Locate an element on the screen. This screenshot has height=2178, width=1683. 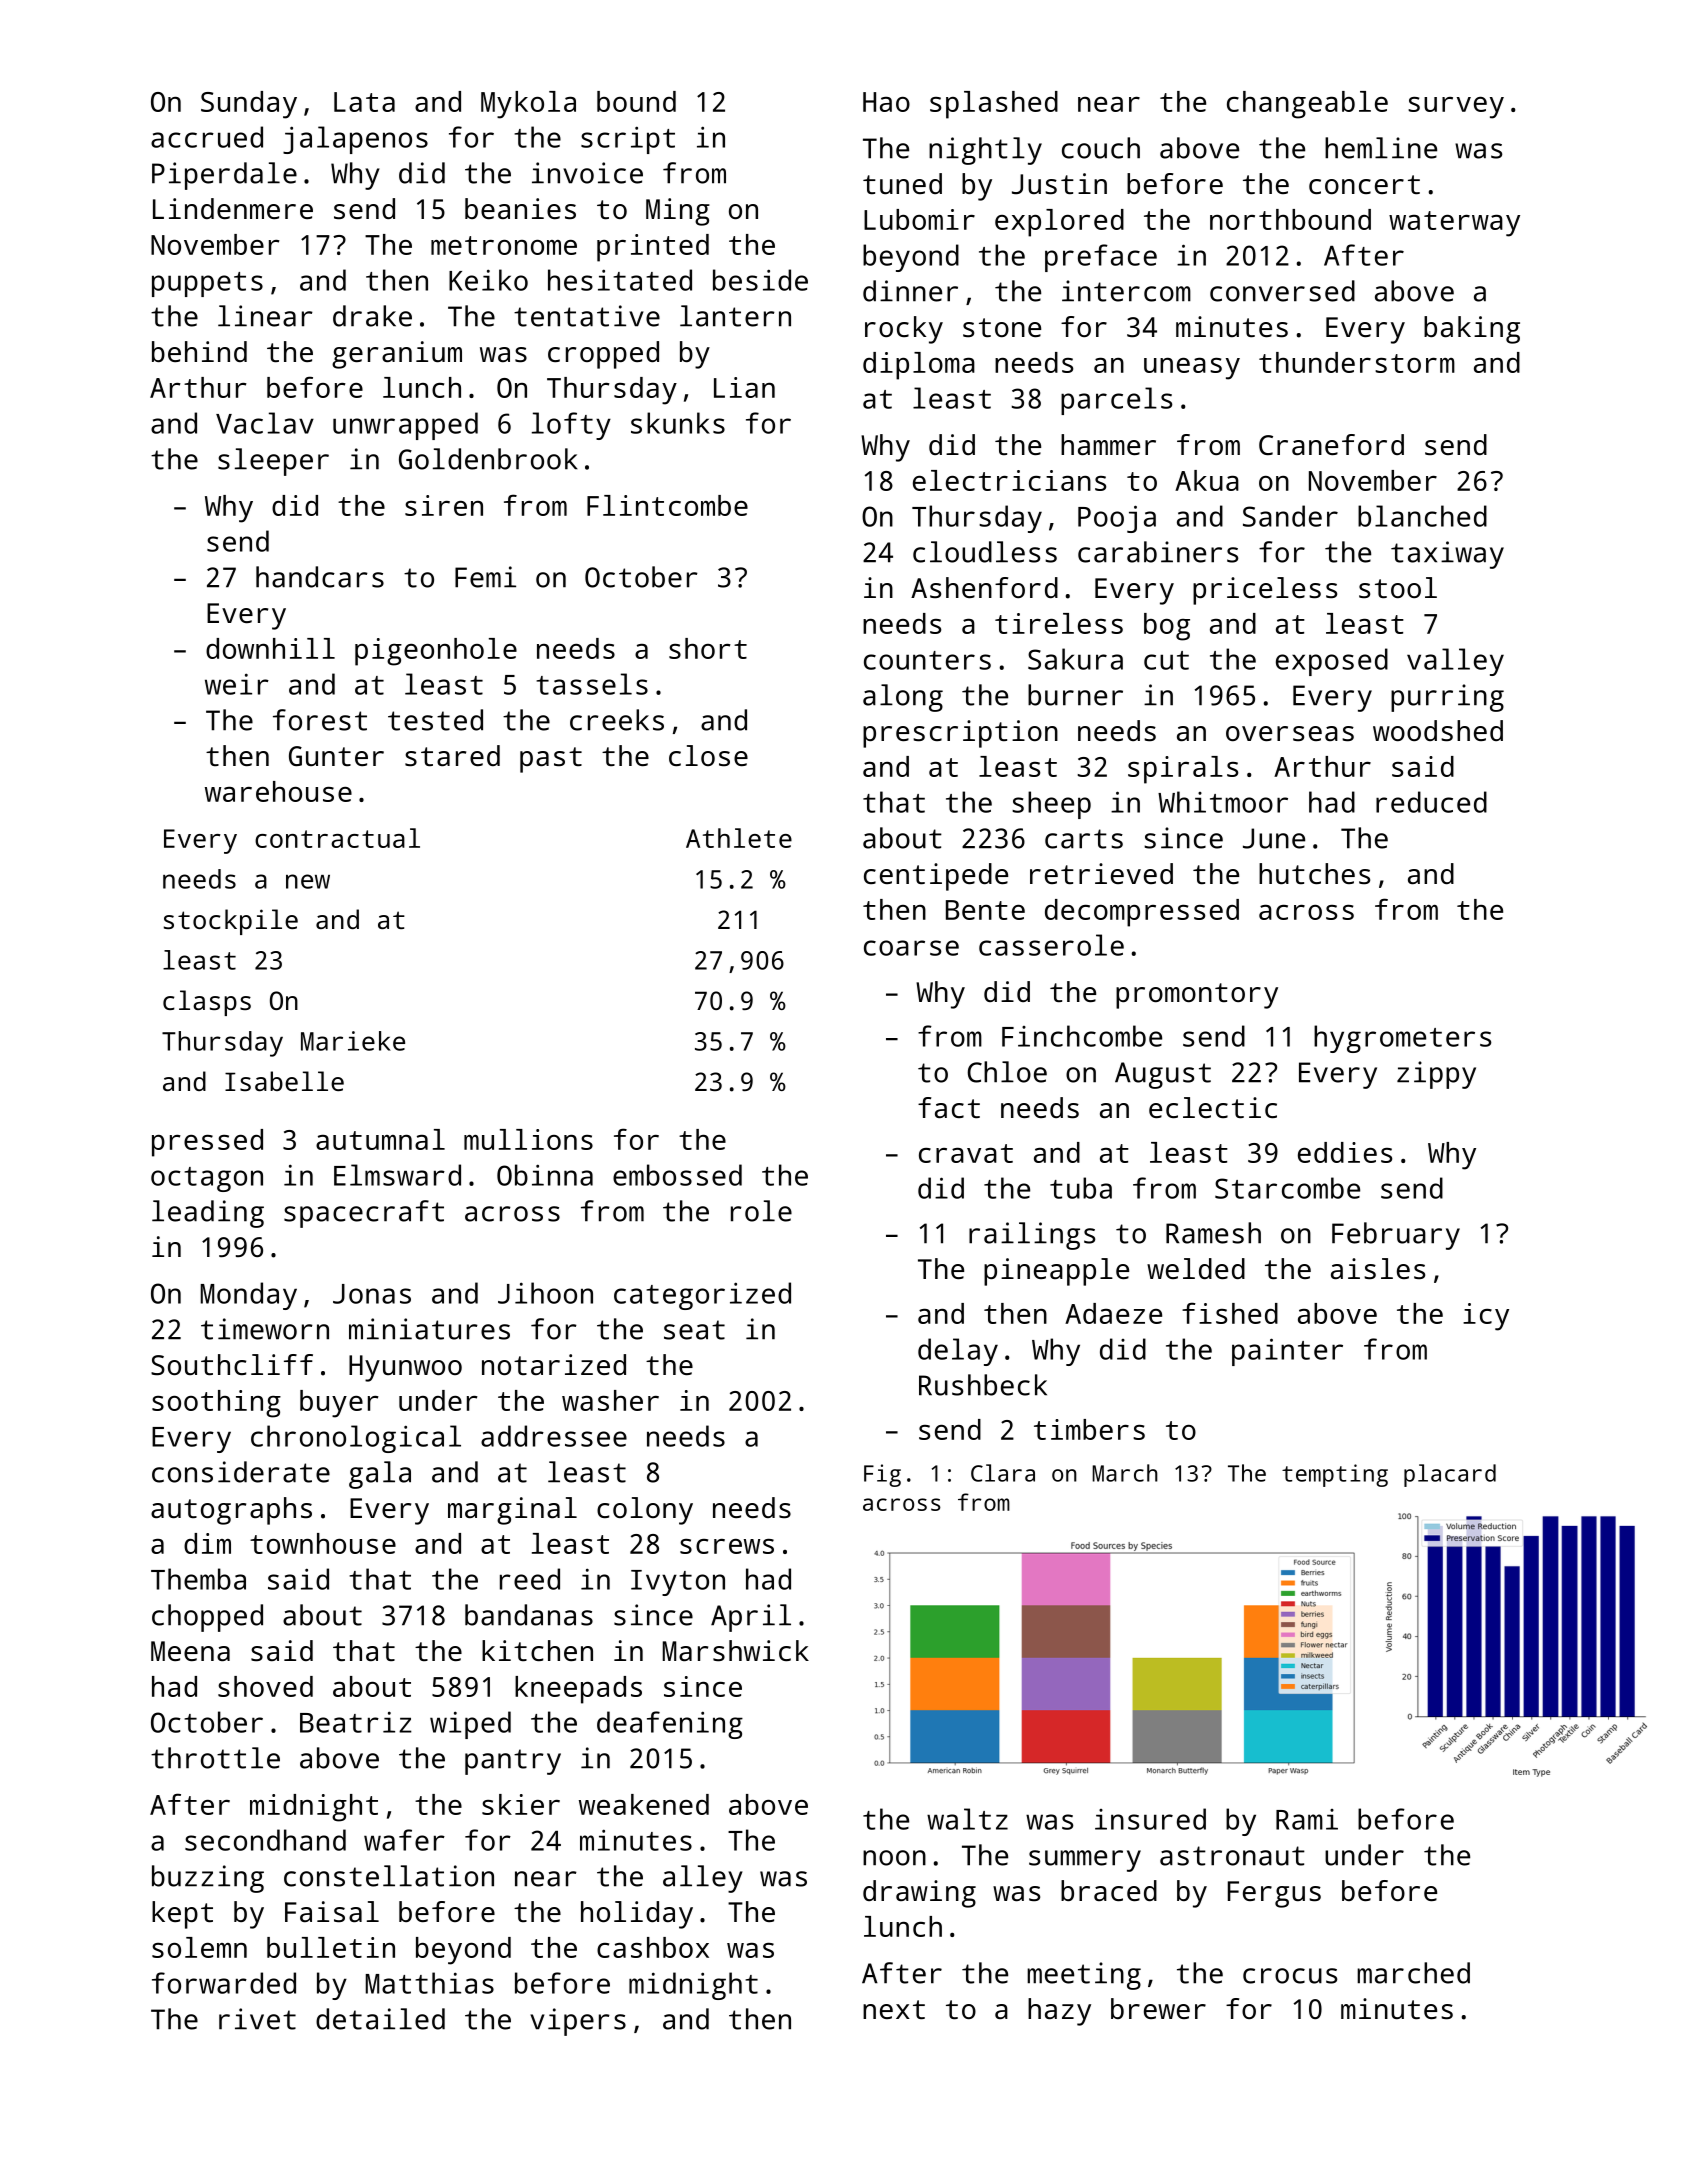
stone is located at coordinates (1002, 328).
